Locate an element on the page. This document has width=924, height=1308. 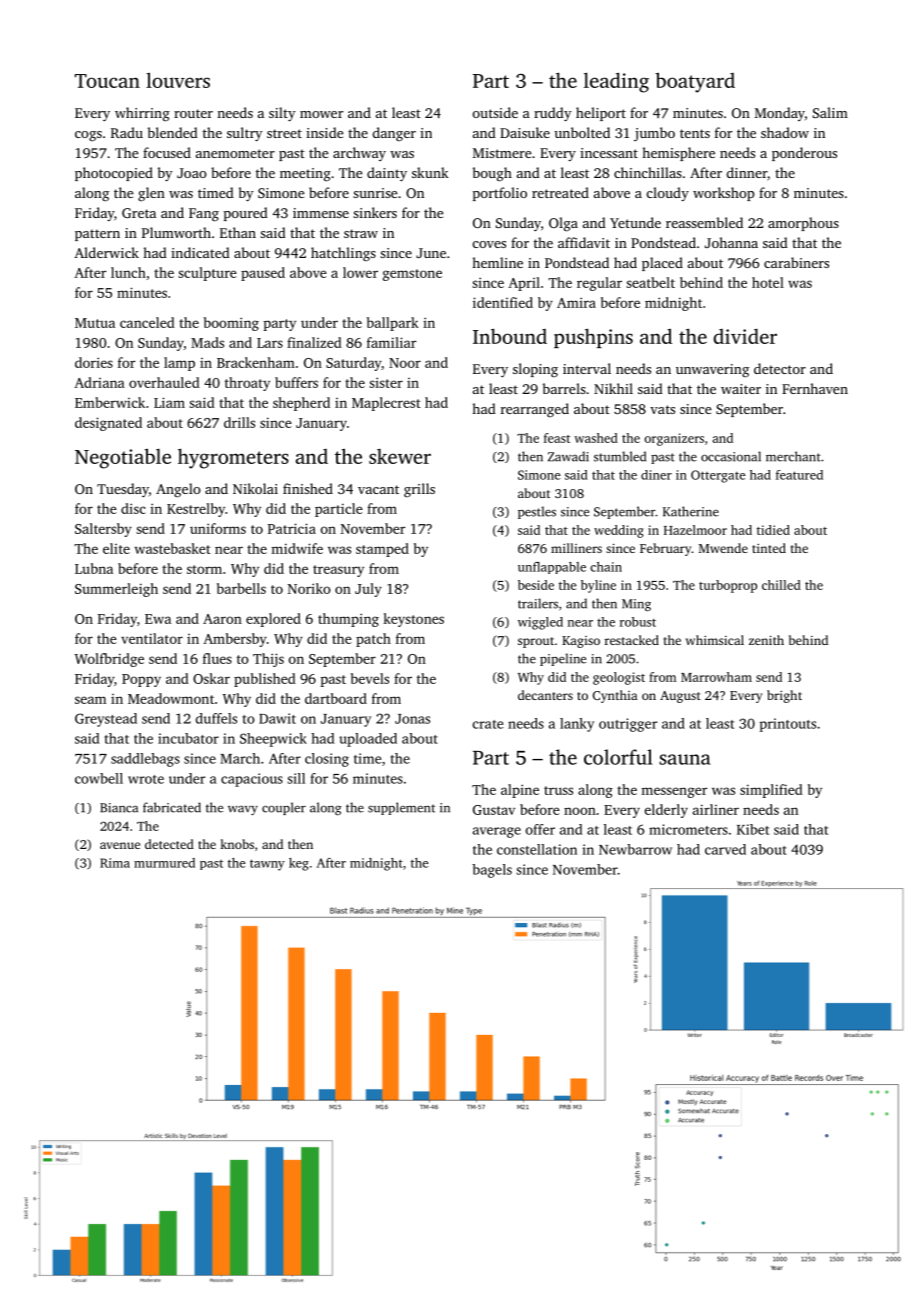
pestles is located at coordinates (537, 512).
